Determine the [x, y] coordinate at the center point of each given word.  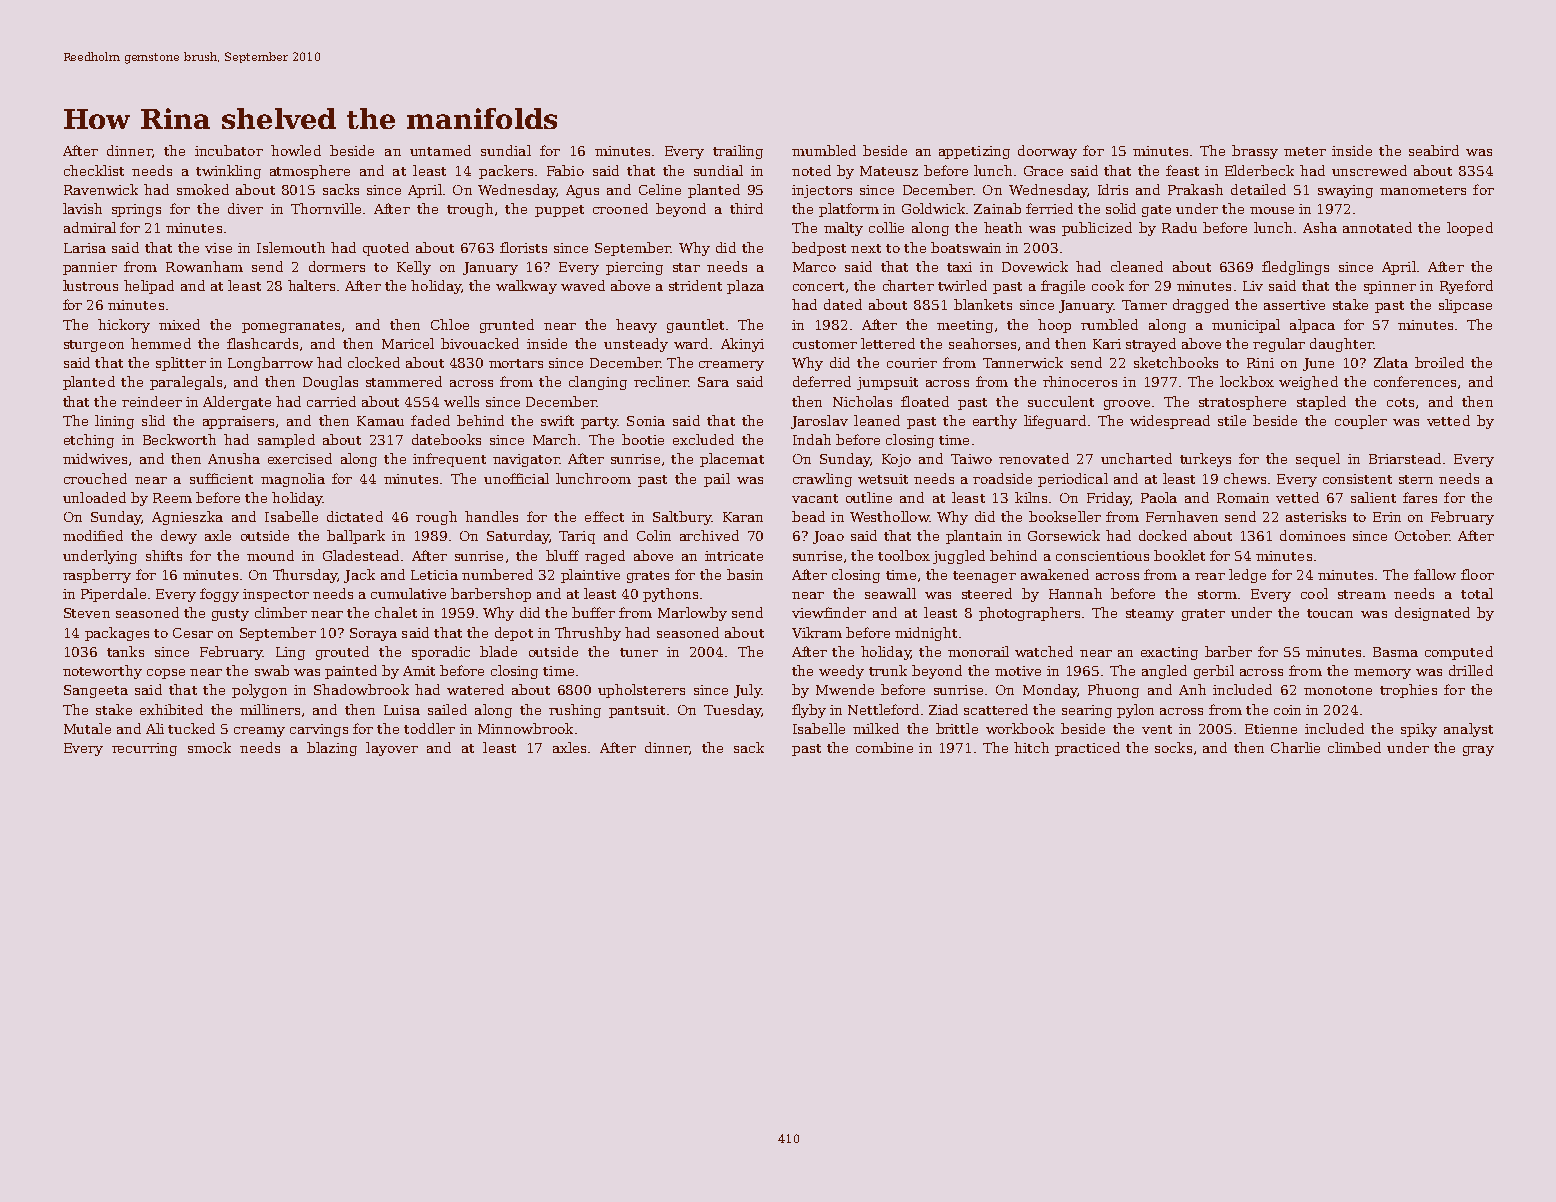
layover [392, 749]
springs [136, 210]
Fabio [565, 170]
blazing [332, 749]
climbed [1354, 747]
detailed [1258, 189]
